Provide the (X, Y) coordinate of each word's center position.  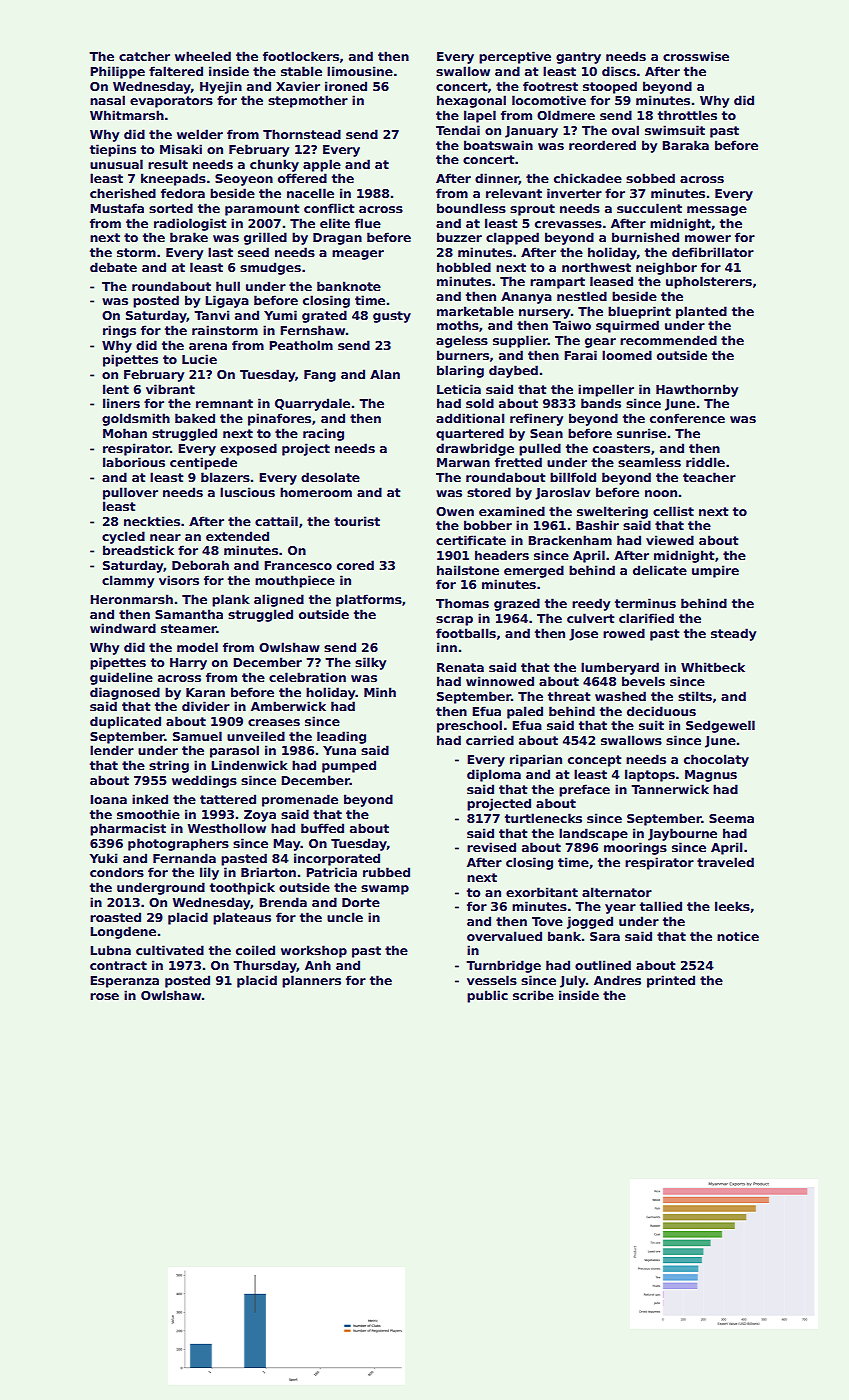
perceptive (515, 57)
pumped (349, 766)
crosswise (696, 56)
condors (117, 872)
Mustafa (117, 208)
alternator (617, 892)
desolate (330, 477)
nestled (582, 296)
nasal (107, 100)
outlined (603, 965)
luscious (247, 492)
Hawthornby (697, 390)
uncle (345, 917)
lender (112, 750)
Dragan (337, 239)
